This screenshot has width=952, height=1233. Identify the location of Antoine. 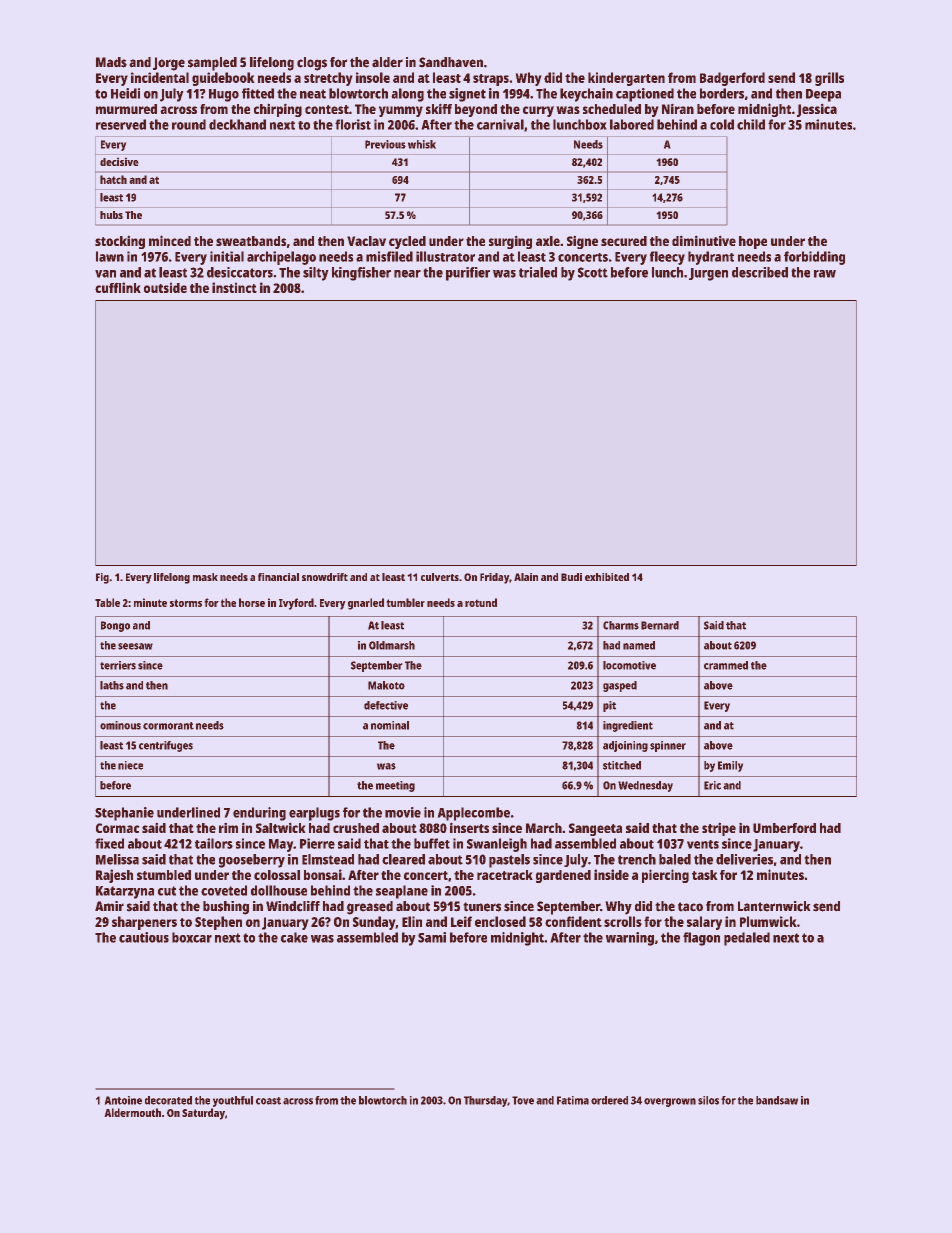
(123, 1100).
